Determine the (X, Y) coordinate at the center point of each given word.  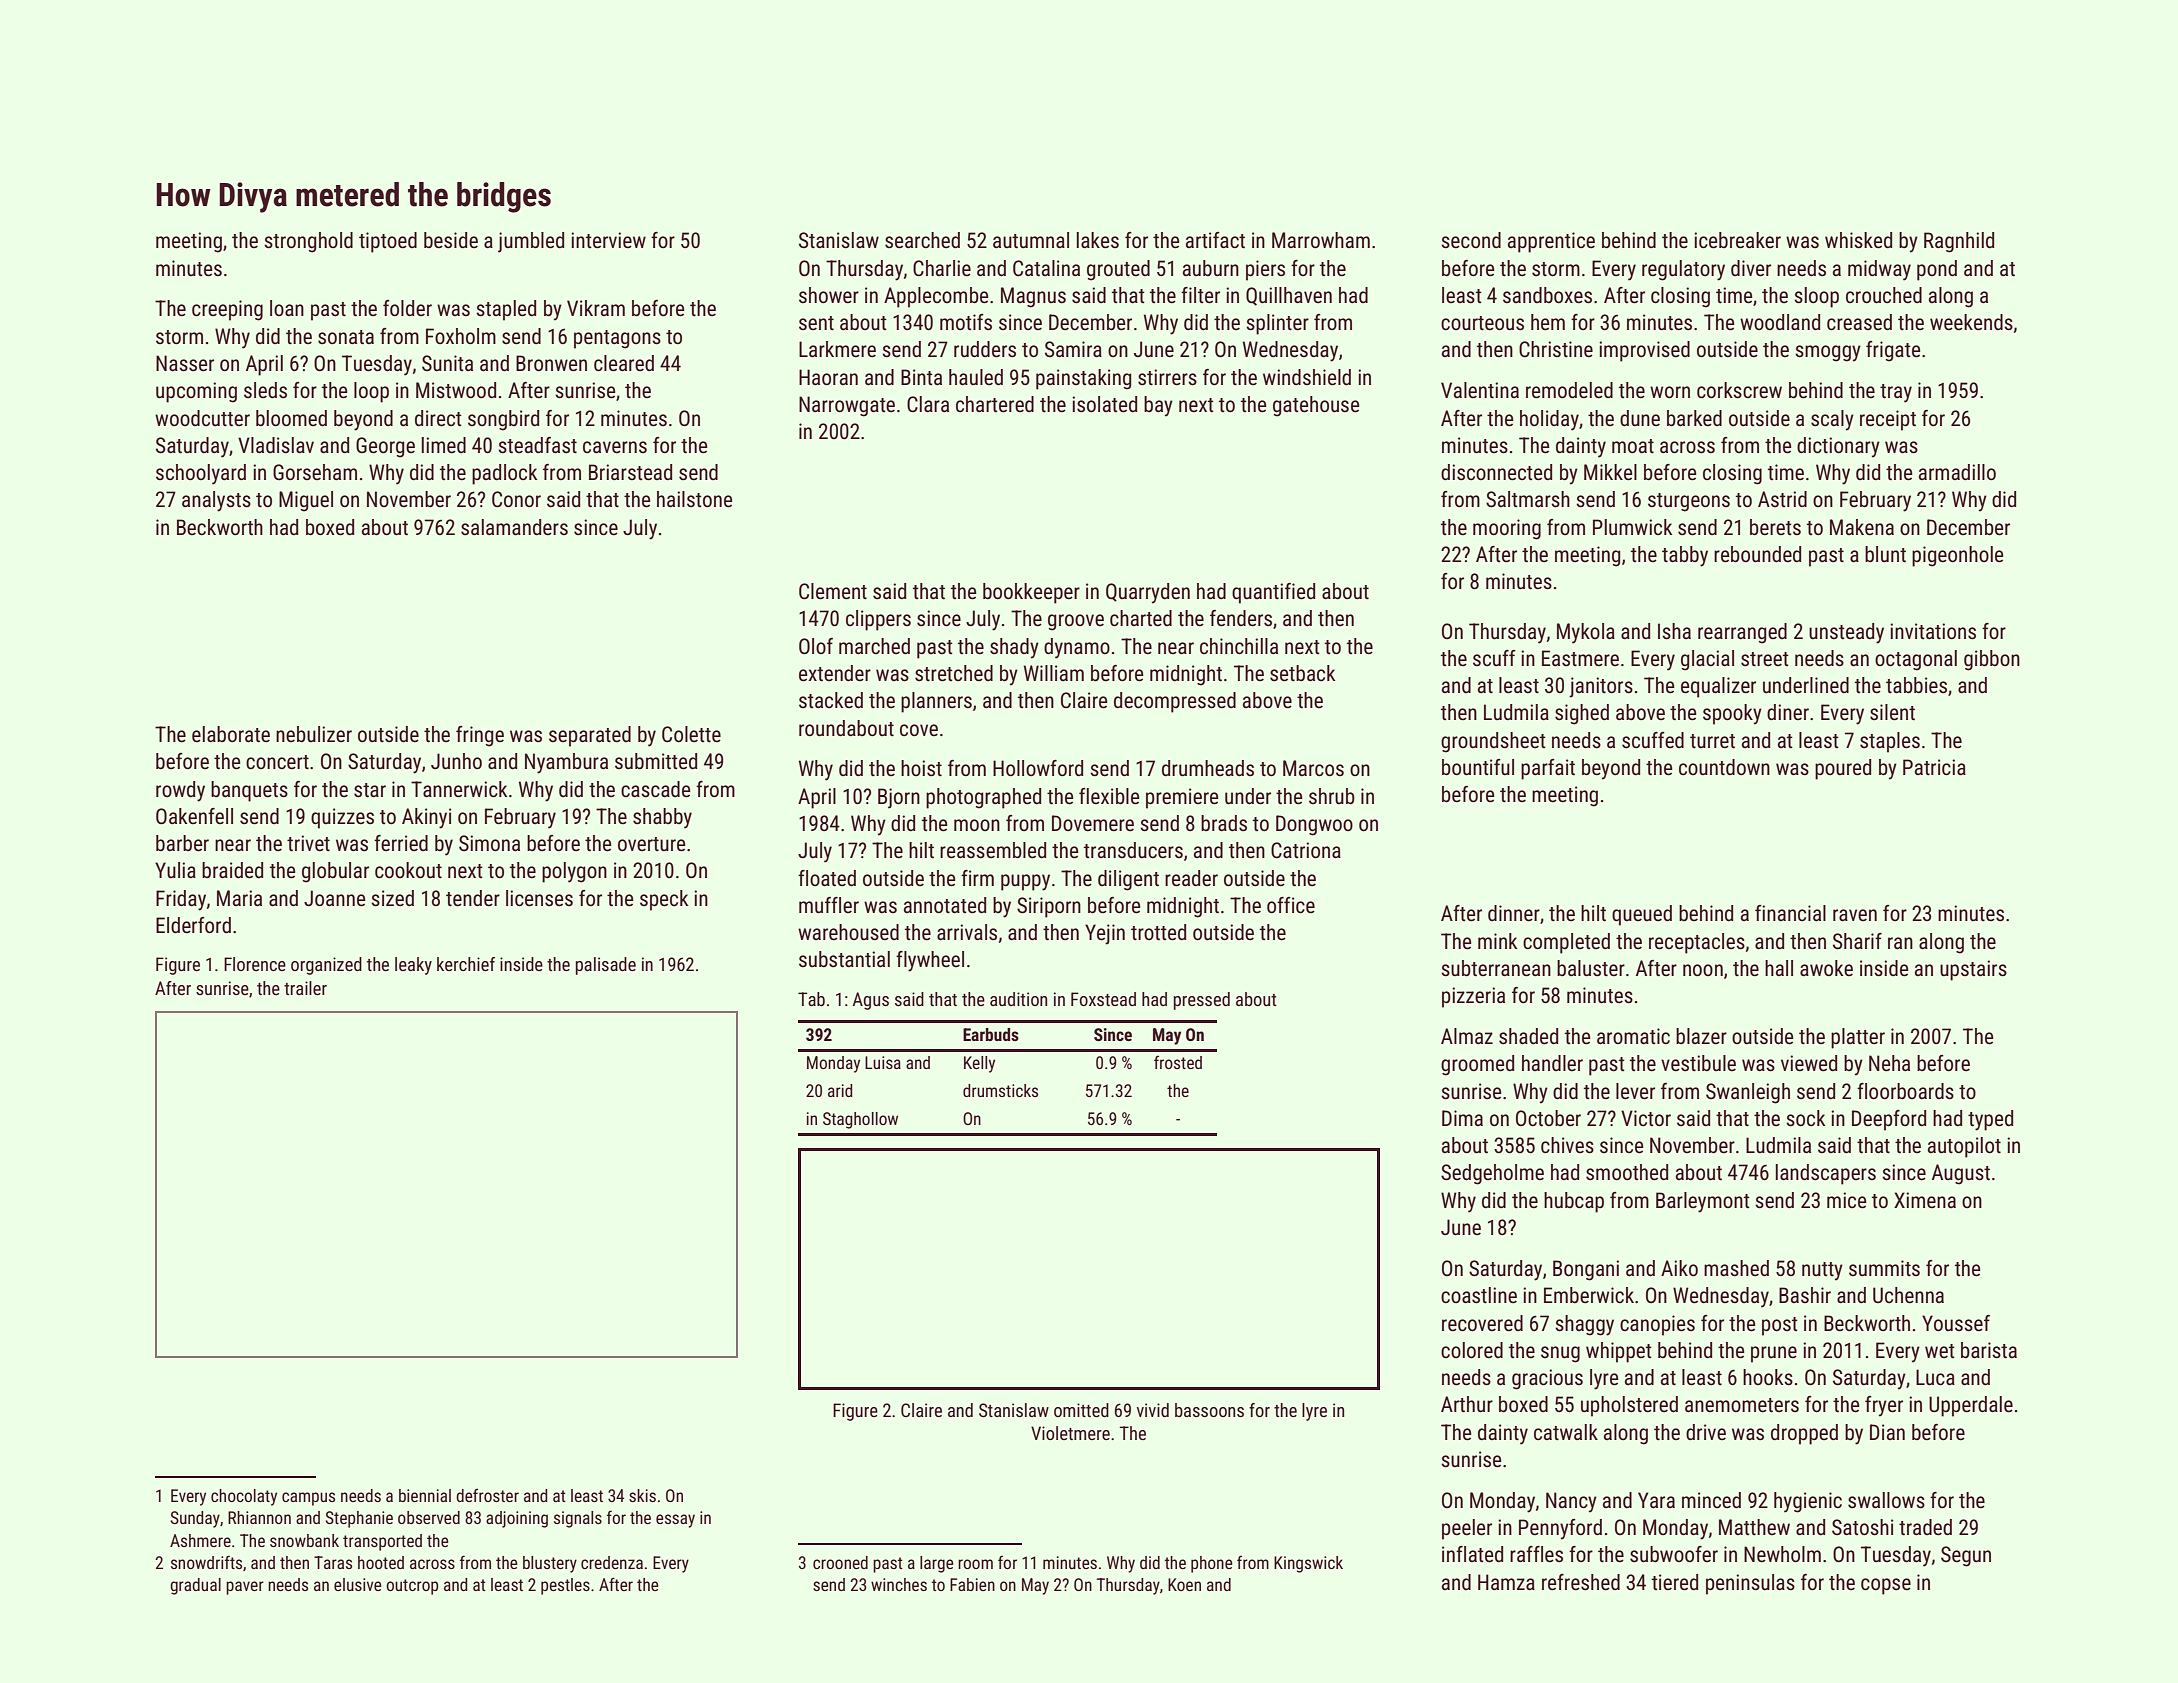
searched (922, 240)
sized (392, 898)
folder (407, 308)
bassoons (1209, 1410)
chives (1567, 1145)
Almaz (1467, 1036)
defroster (487, 1495)
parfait (1548, 769)
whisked (1858, 240)
